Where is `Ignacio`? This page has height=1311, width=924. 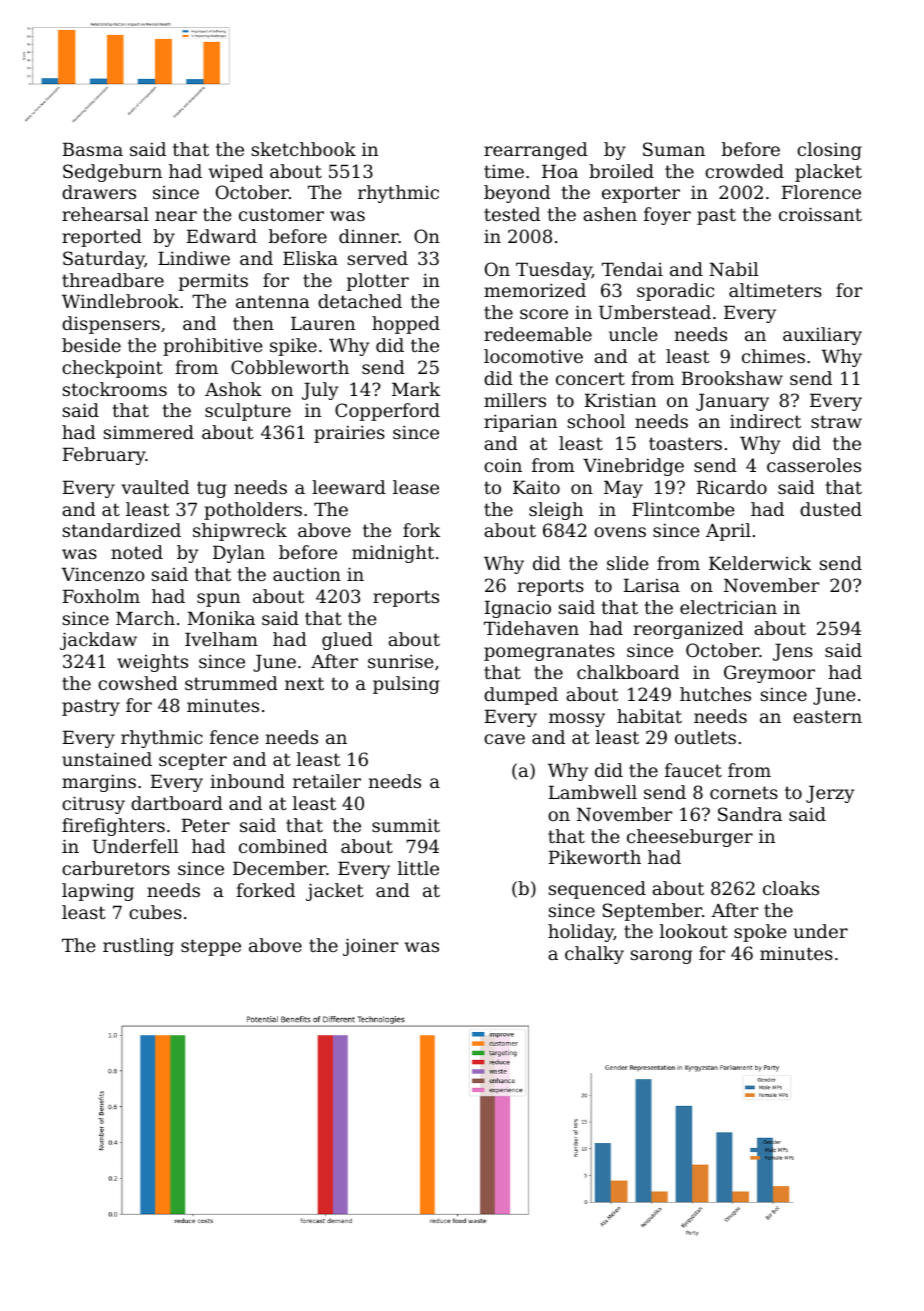 Ignacio is located at coordinates (518, 609).
